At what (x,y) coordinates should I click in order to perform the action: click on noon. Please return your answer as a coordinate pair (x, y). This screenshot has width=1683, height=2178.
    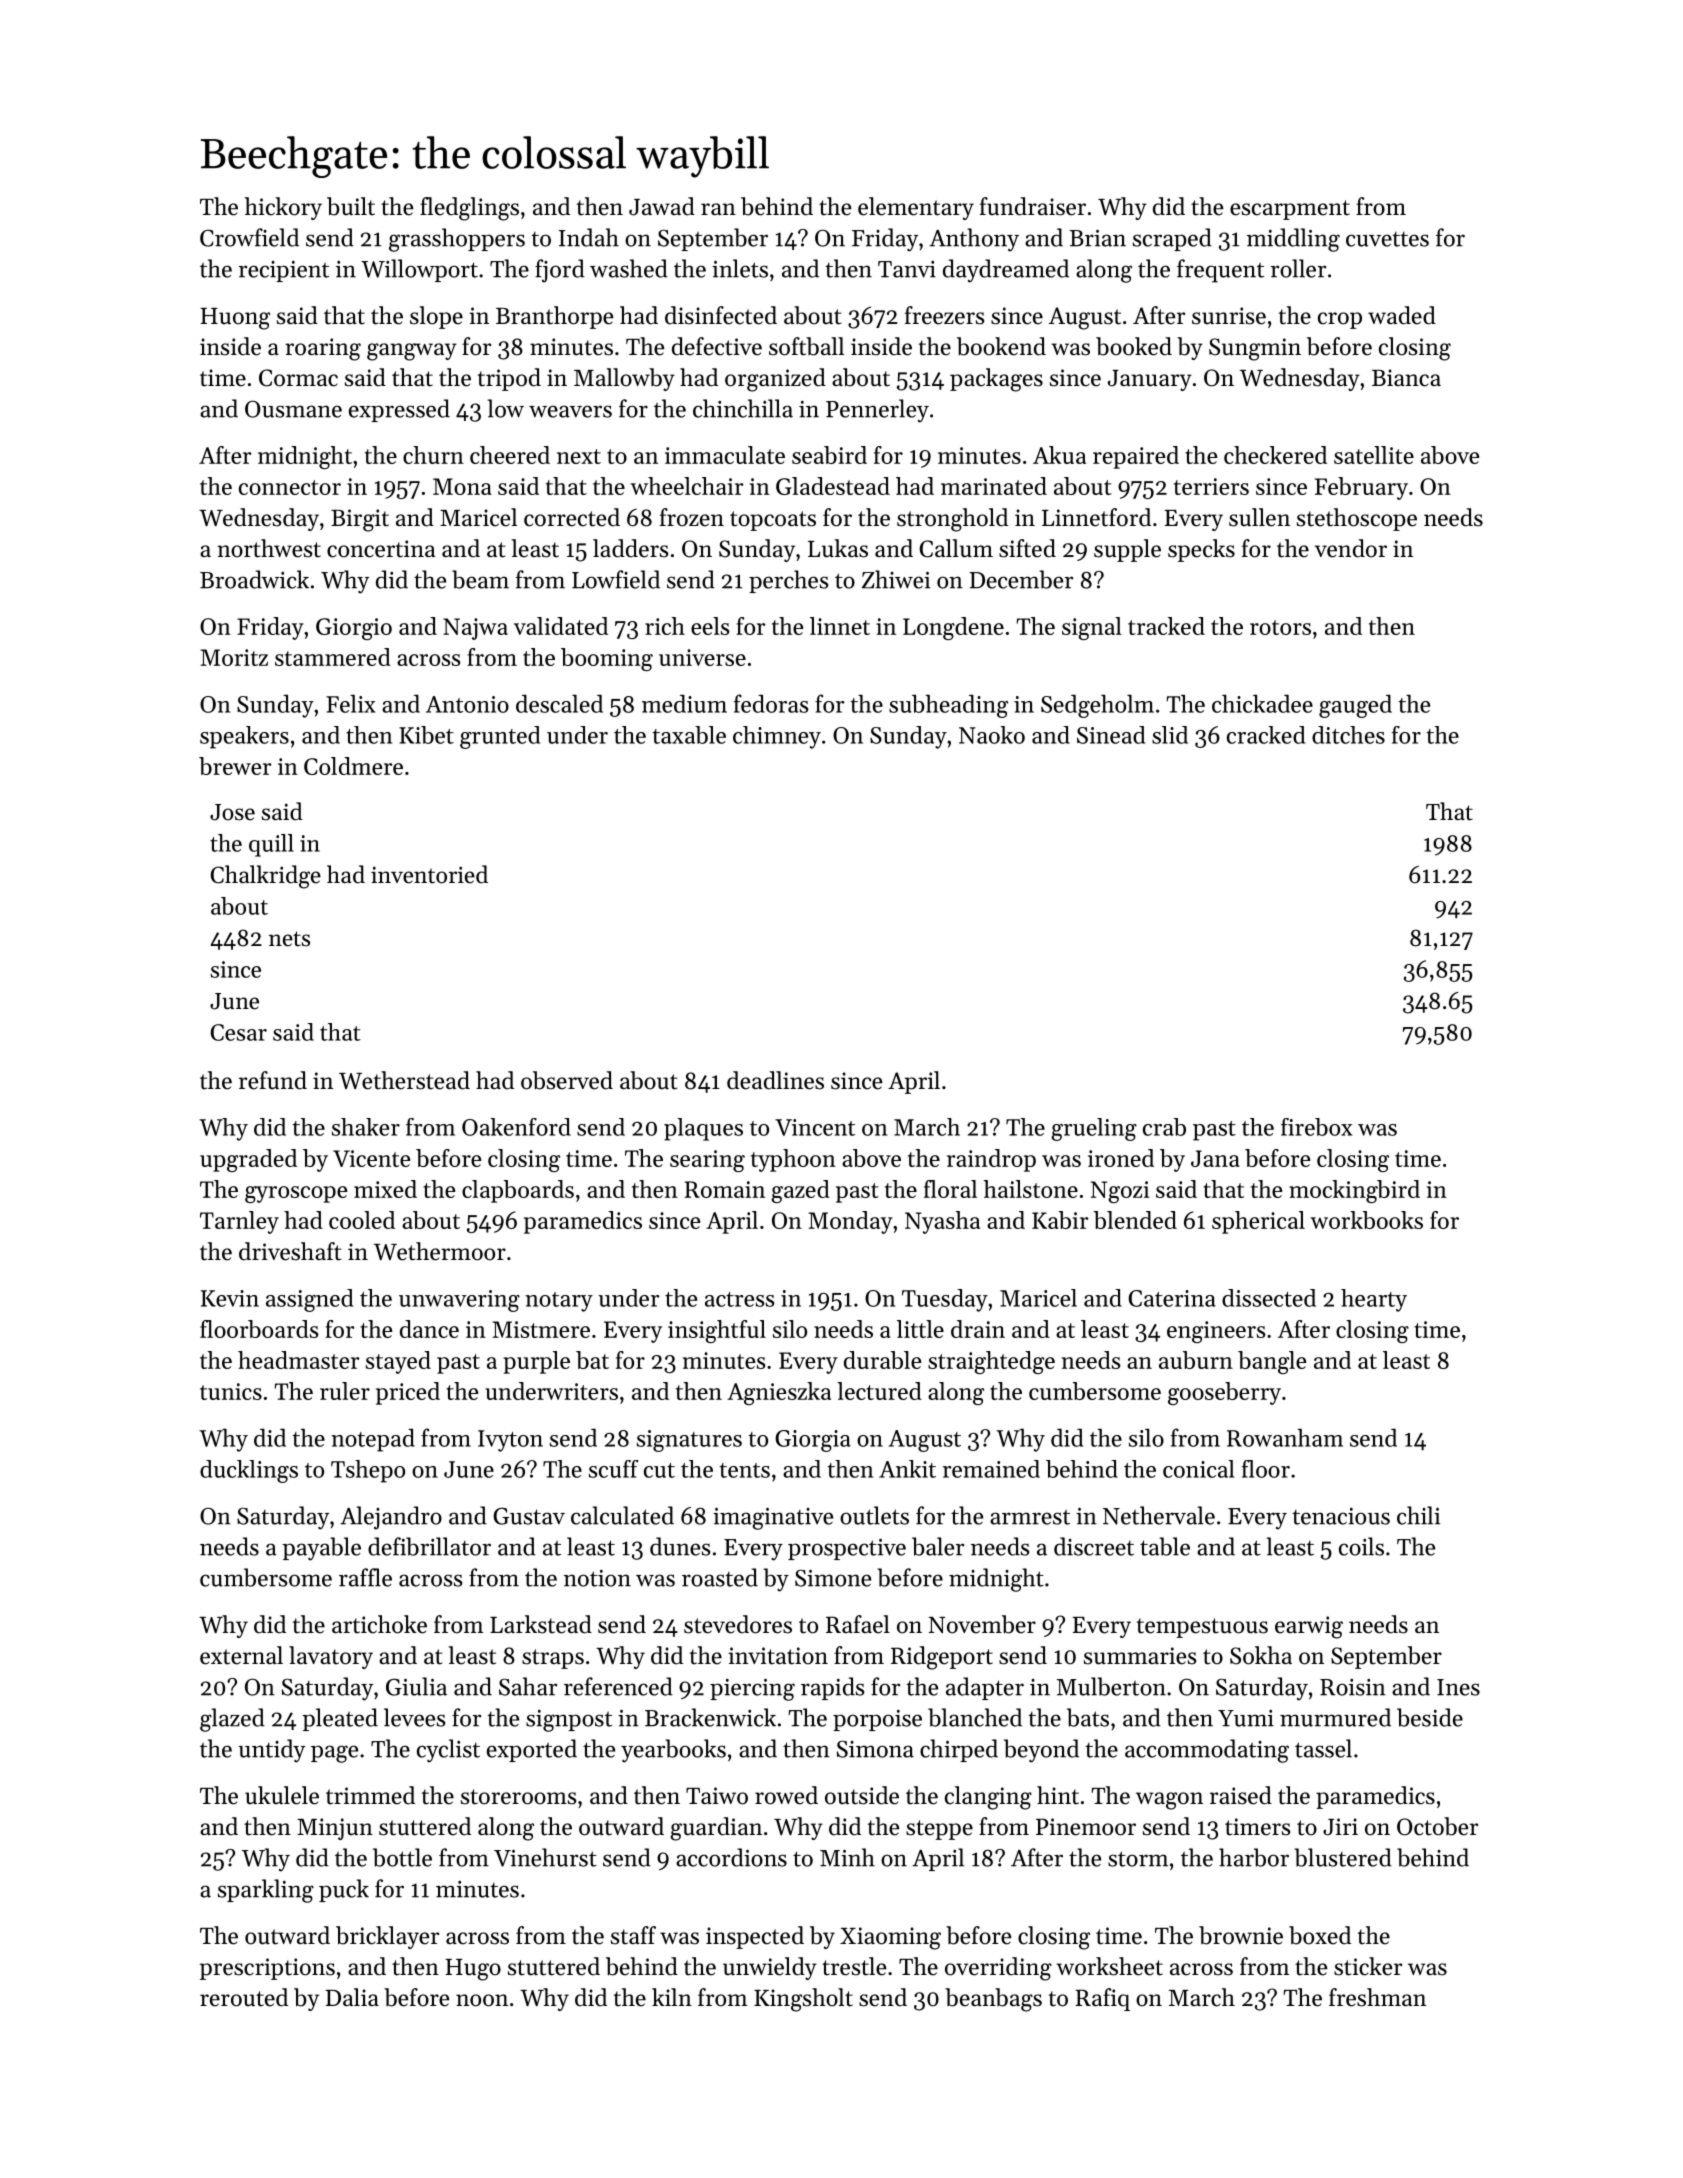
    Looking at the image, I should click on (482, 2000).
